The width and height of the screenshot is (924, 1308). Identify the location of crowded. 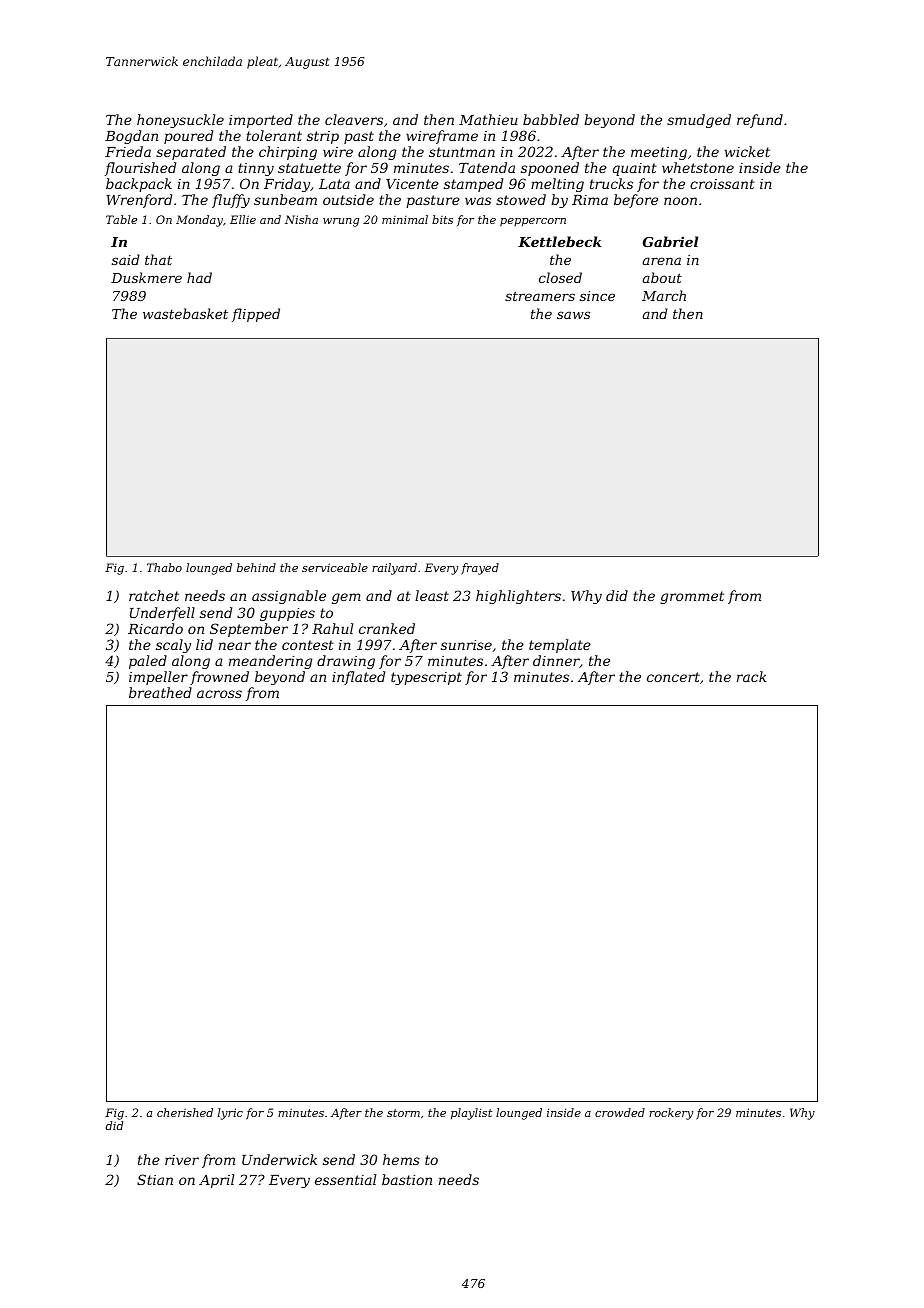
(620, 1112).
